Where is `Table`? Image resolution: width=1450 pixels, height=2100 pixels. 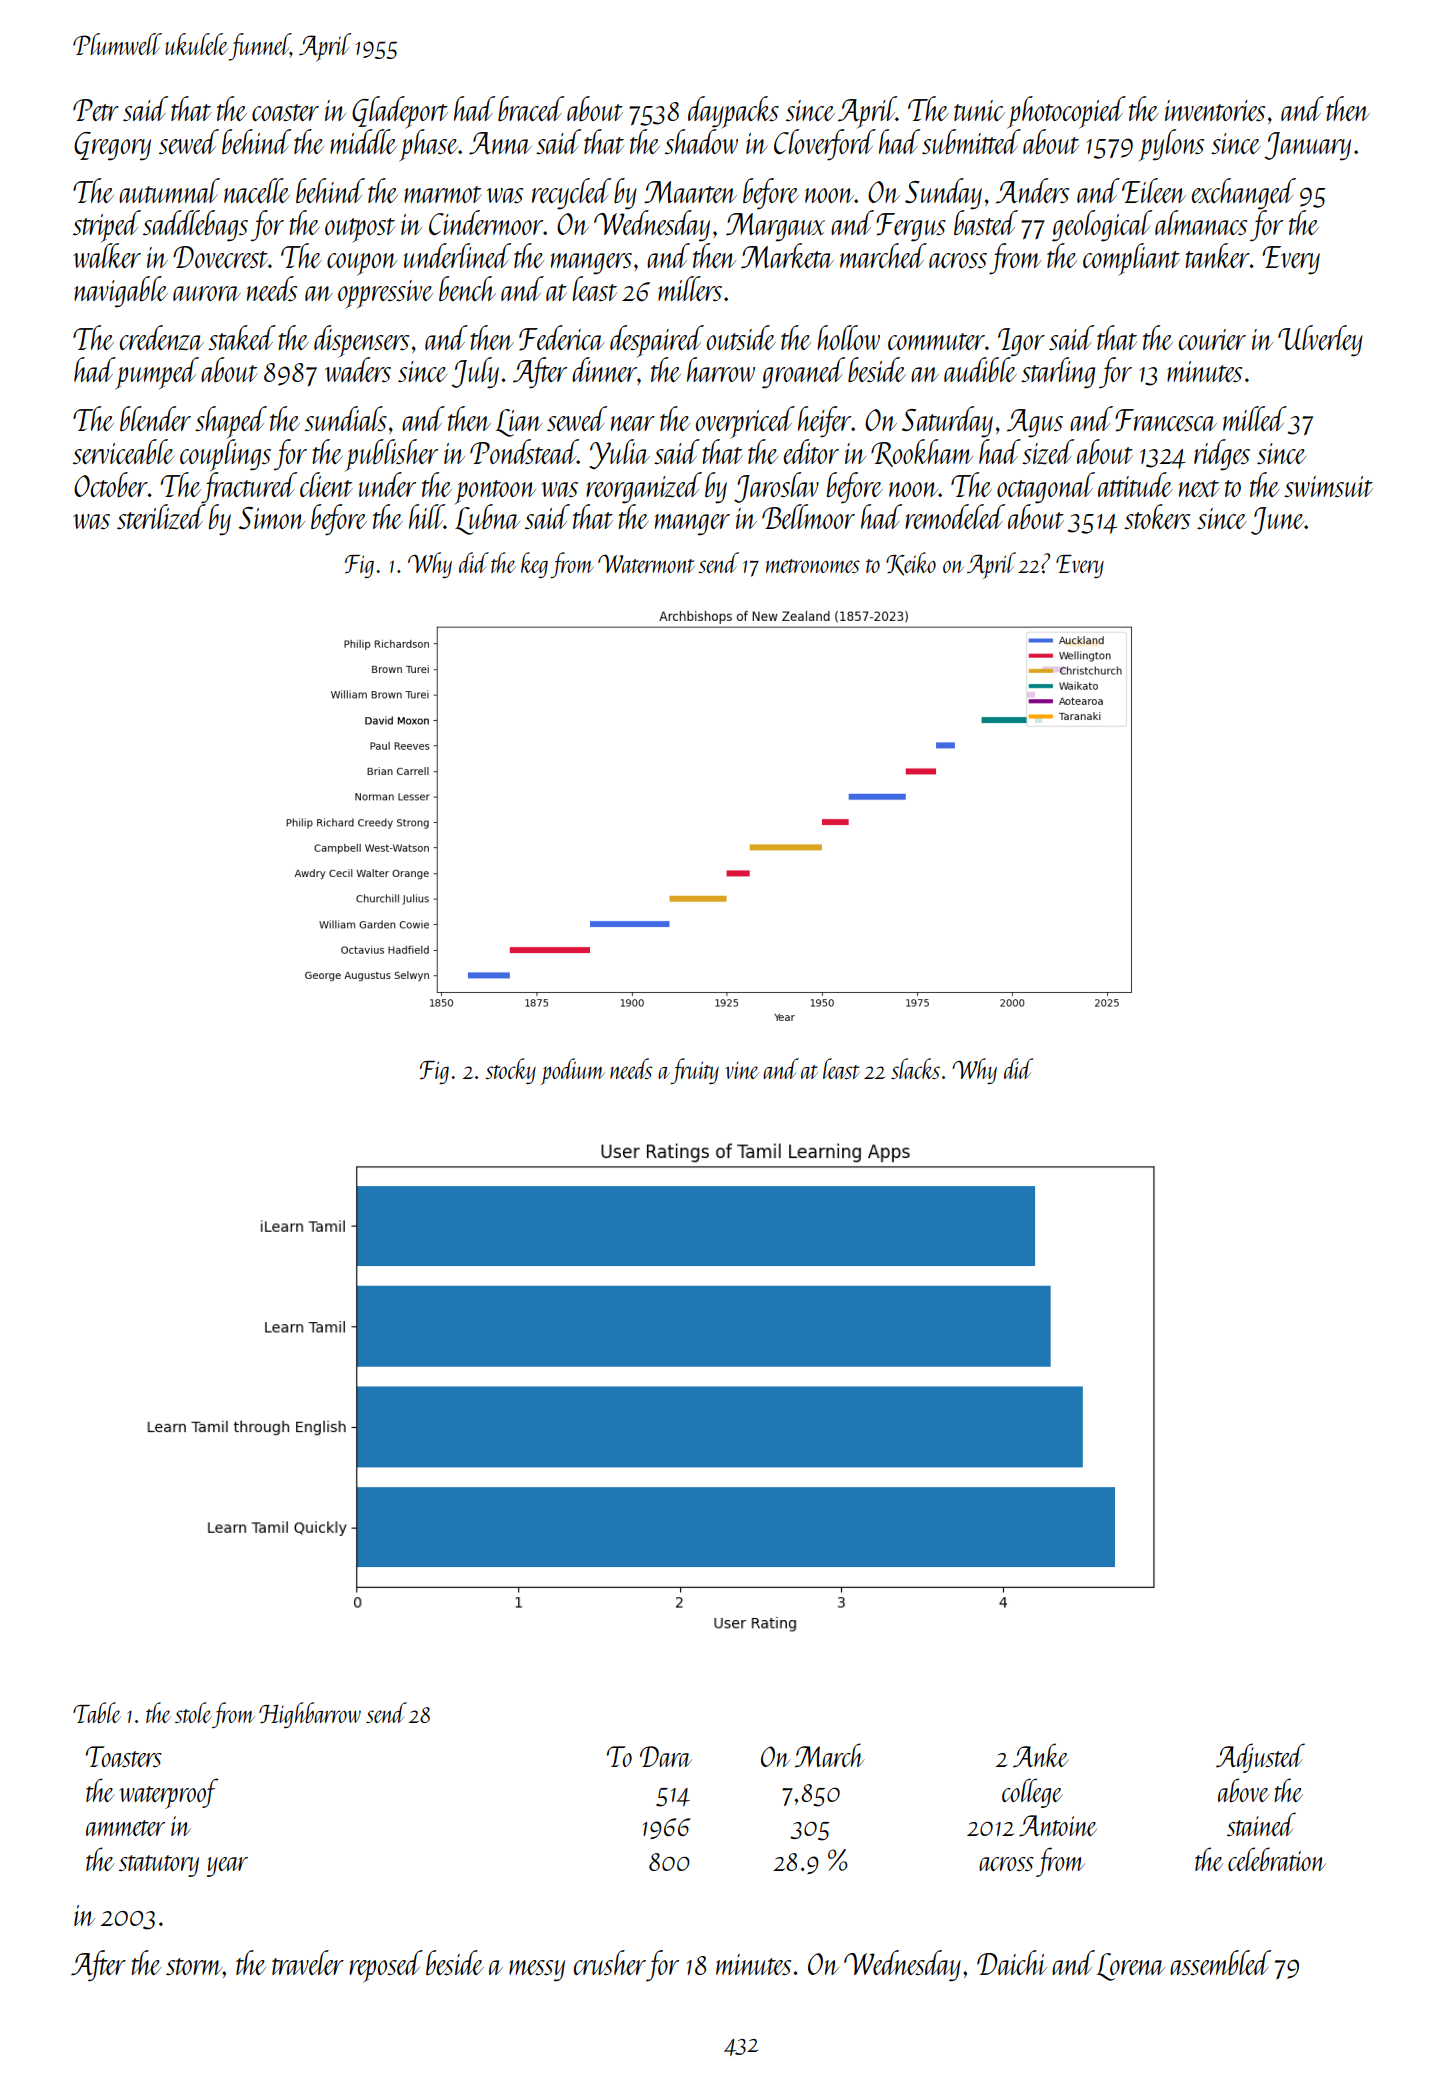
Table is located at coordinates (97, 1712).
